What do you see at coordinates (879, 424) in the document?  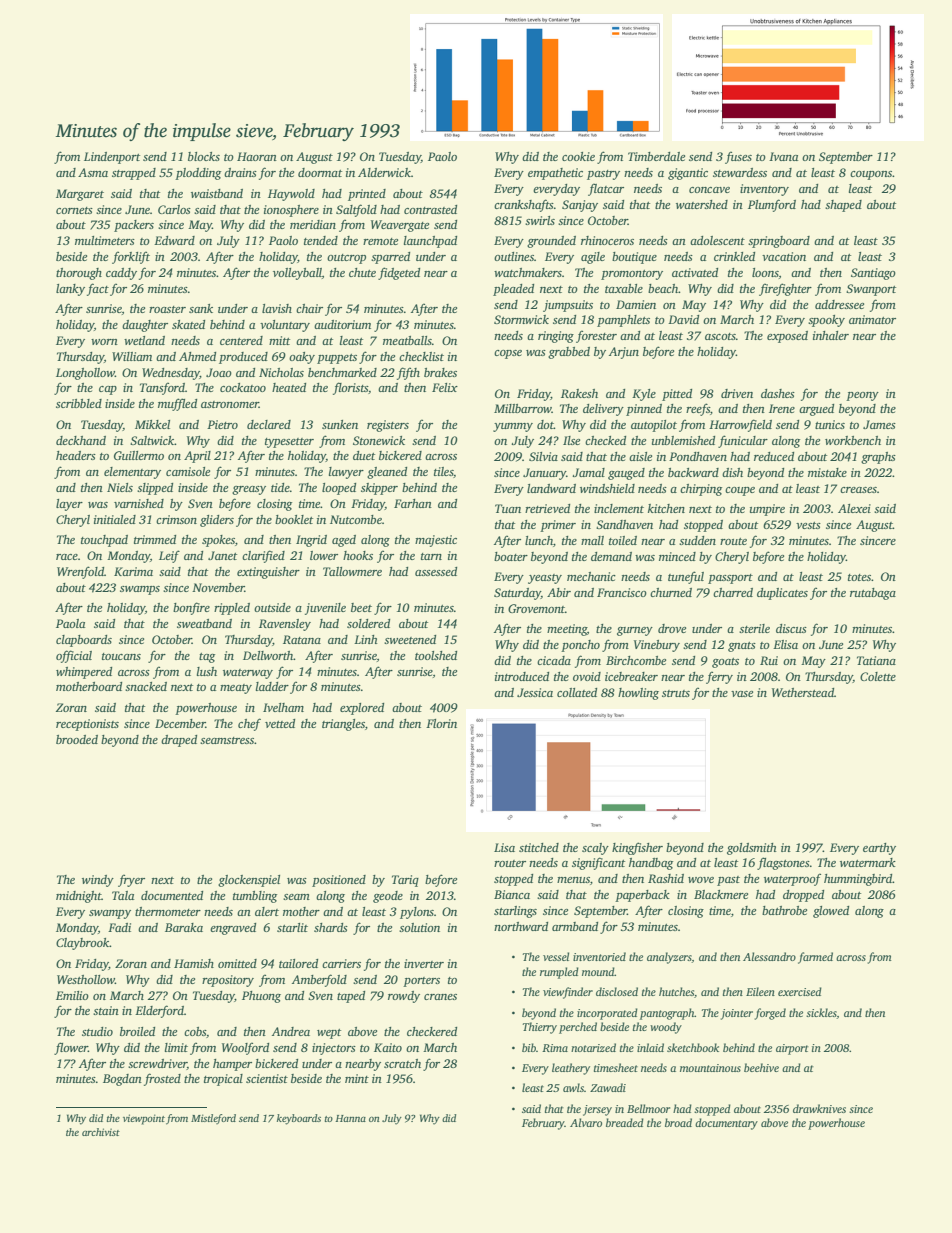 I see `James` at bounding box center [879, 424].
